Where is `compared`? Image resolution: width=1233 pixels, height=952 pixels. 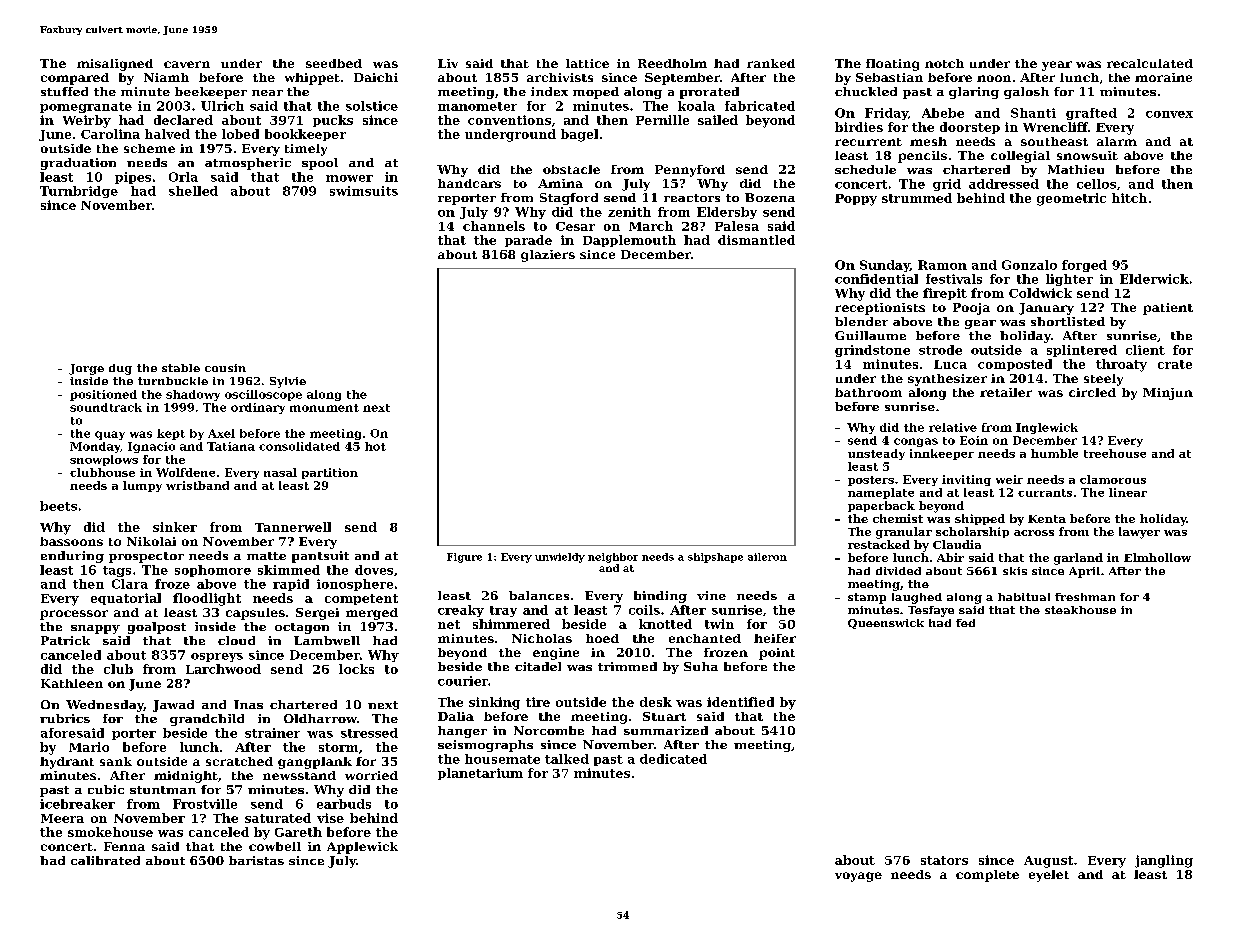 compared is located at coordinates (75, 79).
